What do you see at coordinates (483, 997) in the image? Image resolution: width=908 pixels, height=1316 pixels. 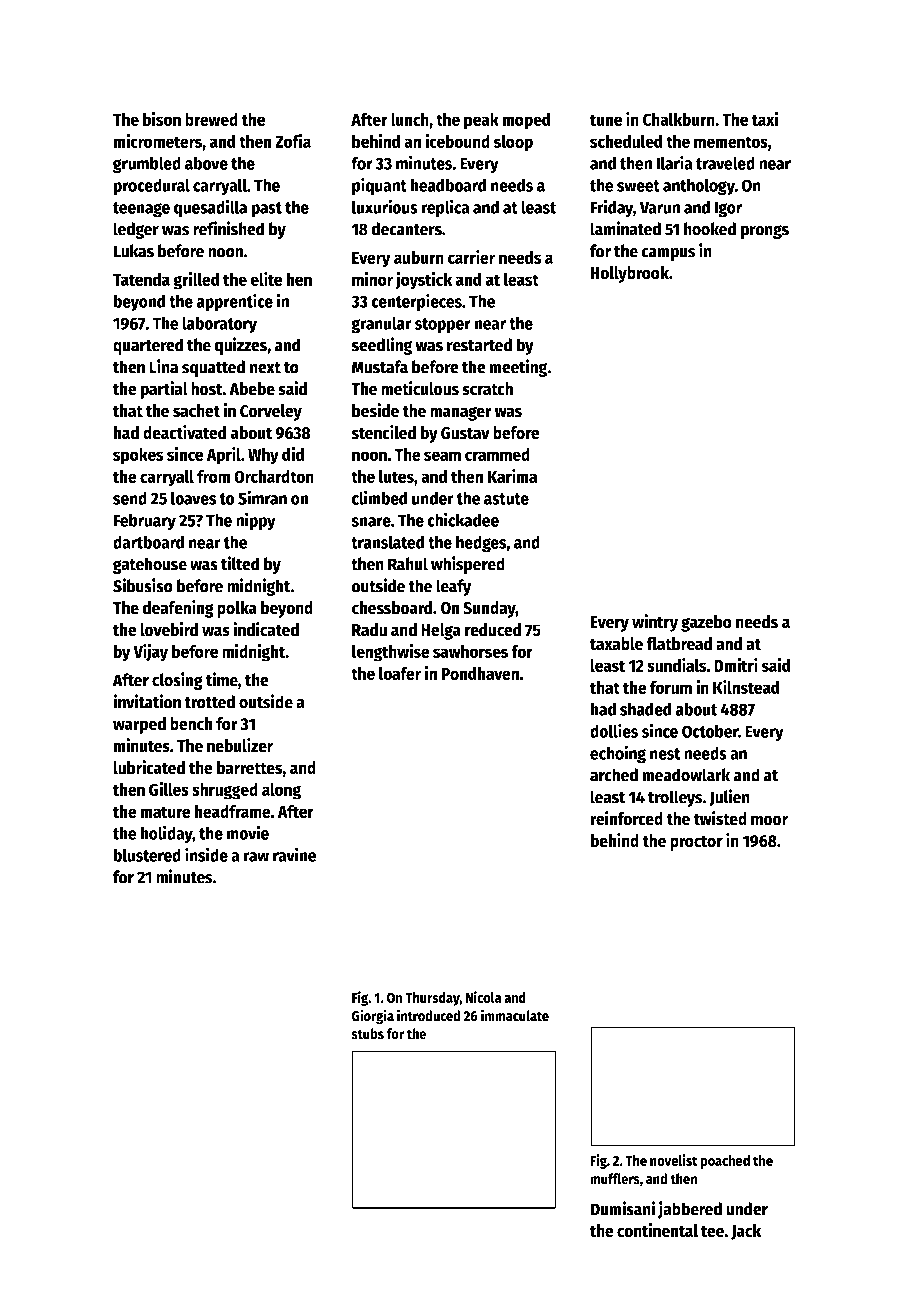 I see `Nicola` at bounding box center [483, 997].
